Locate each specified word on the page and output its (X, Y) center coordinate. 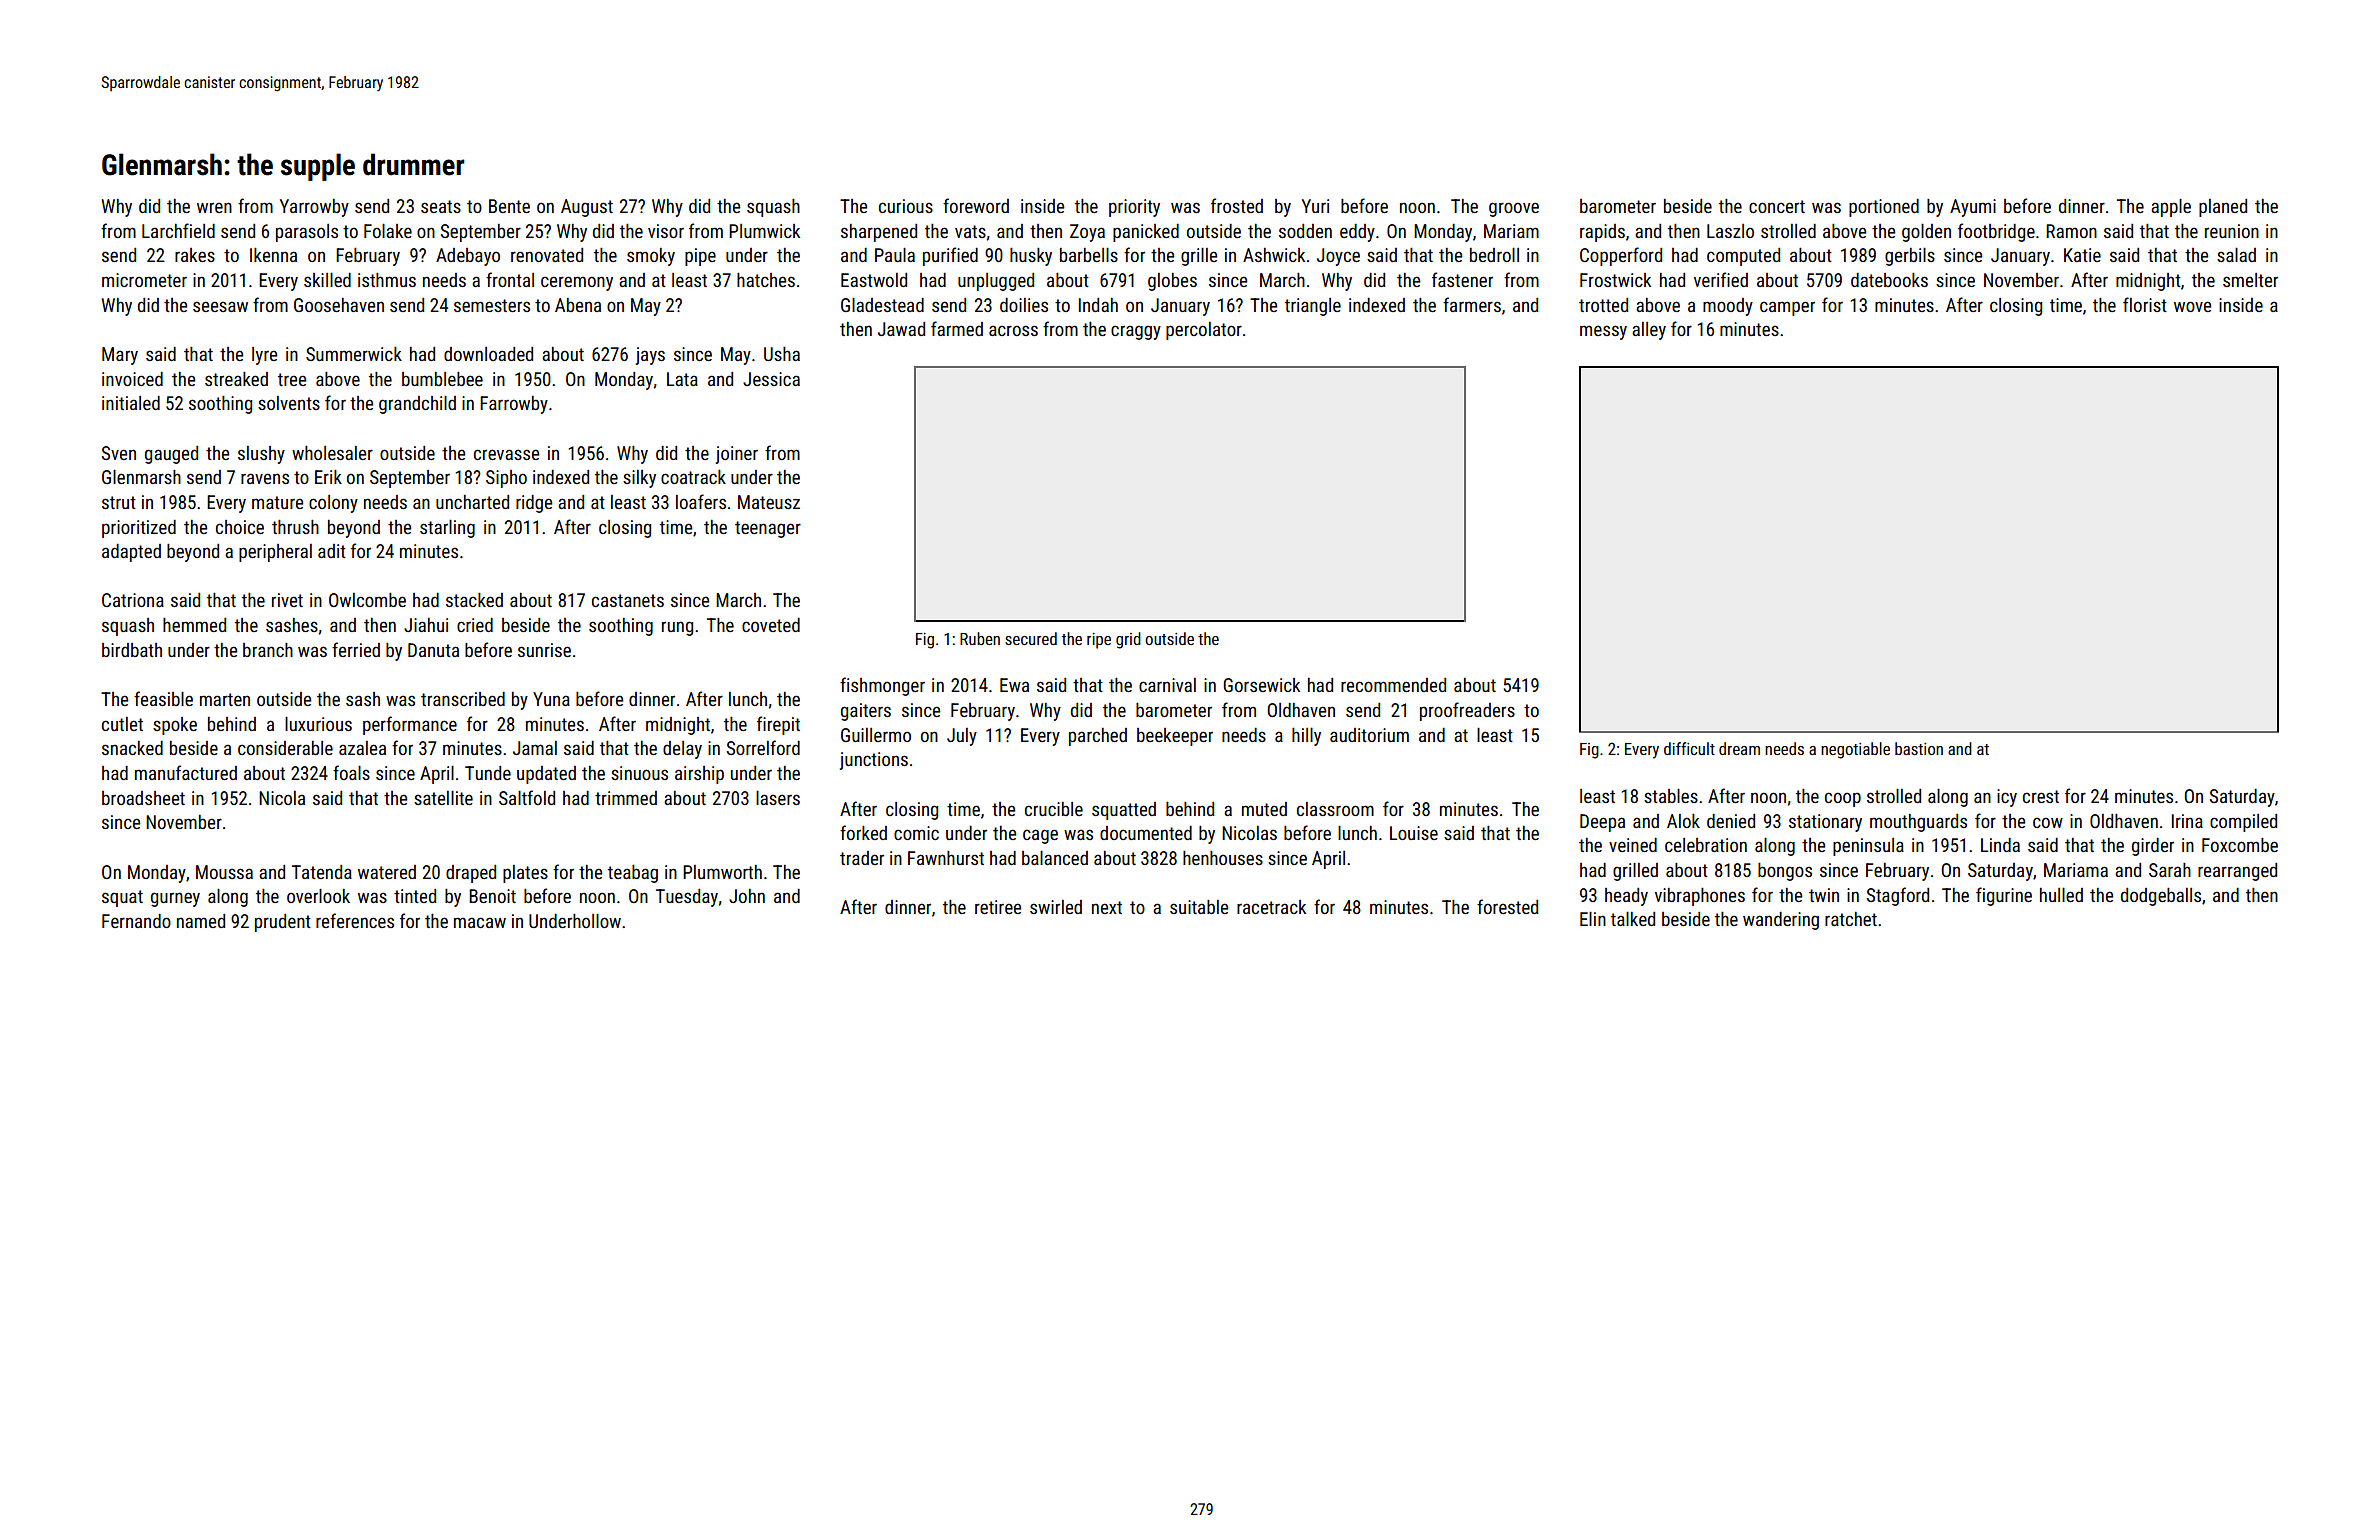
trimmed (626, 798)
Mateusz (769, 502)
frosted (1237, 205)
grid (1128, 640)
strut (119, 502)
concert (1777, 206)
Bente (509, 206)
